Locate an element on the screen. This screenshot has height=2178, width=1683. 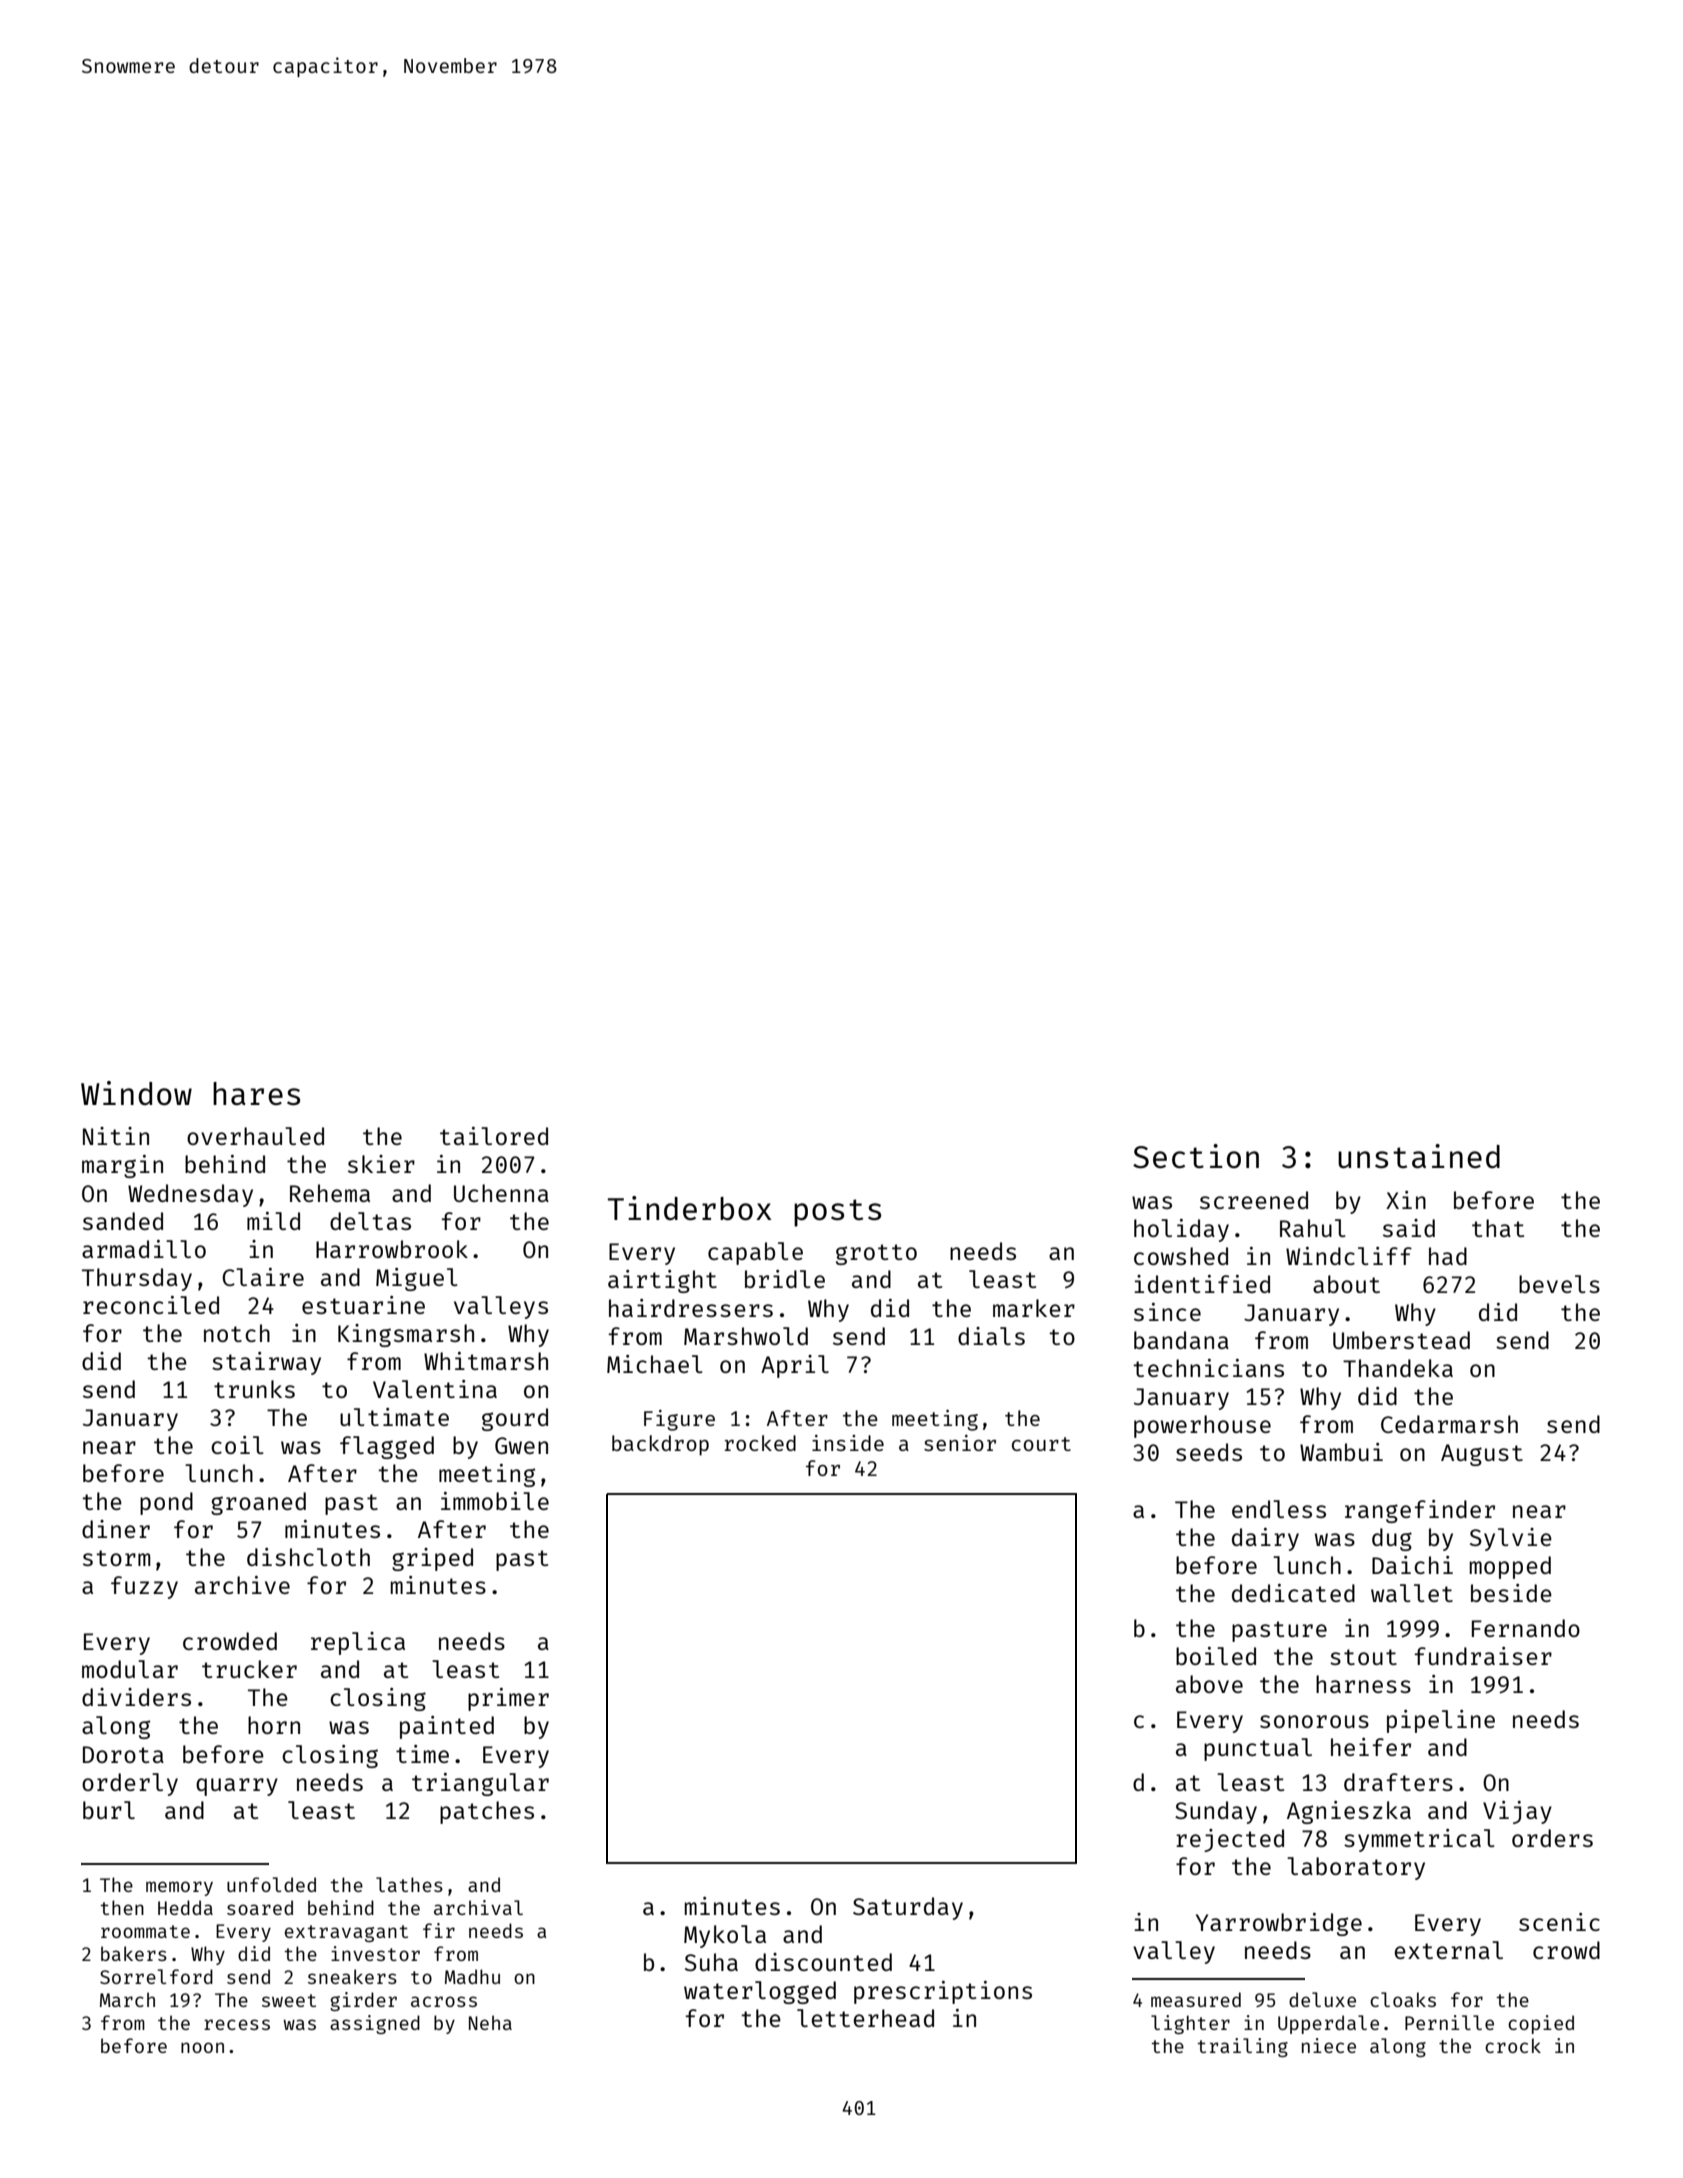
August is located at coordinates (1482, 1455).
